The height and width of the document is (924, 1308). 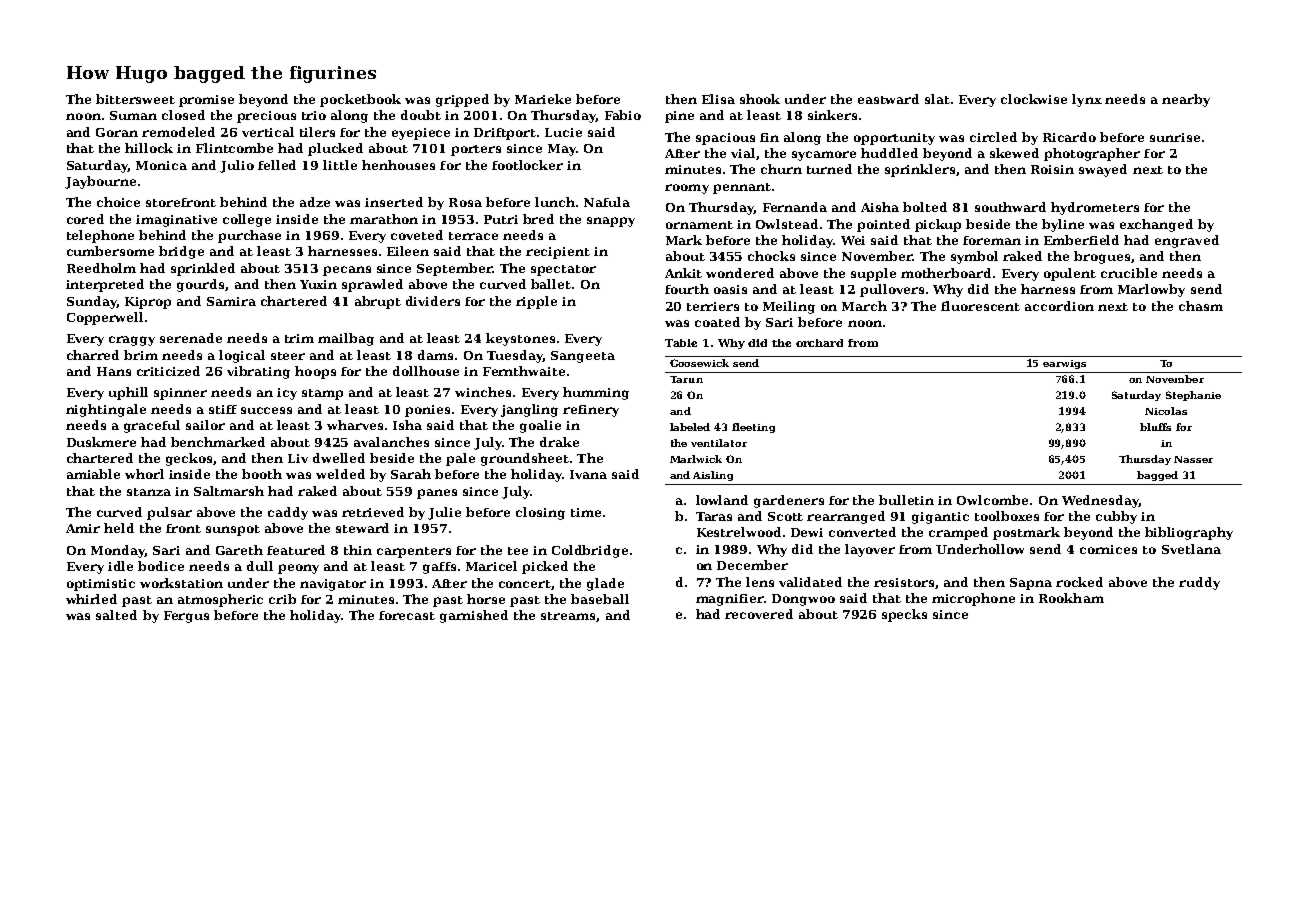 I want to click on salted, so click(x=116, y=615).
